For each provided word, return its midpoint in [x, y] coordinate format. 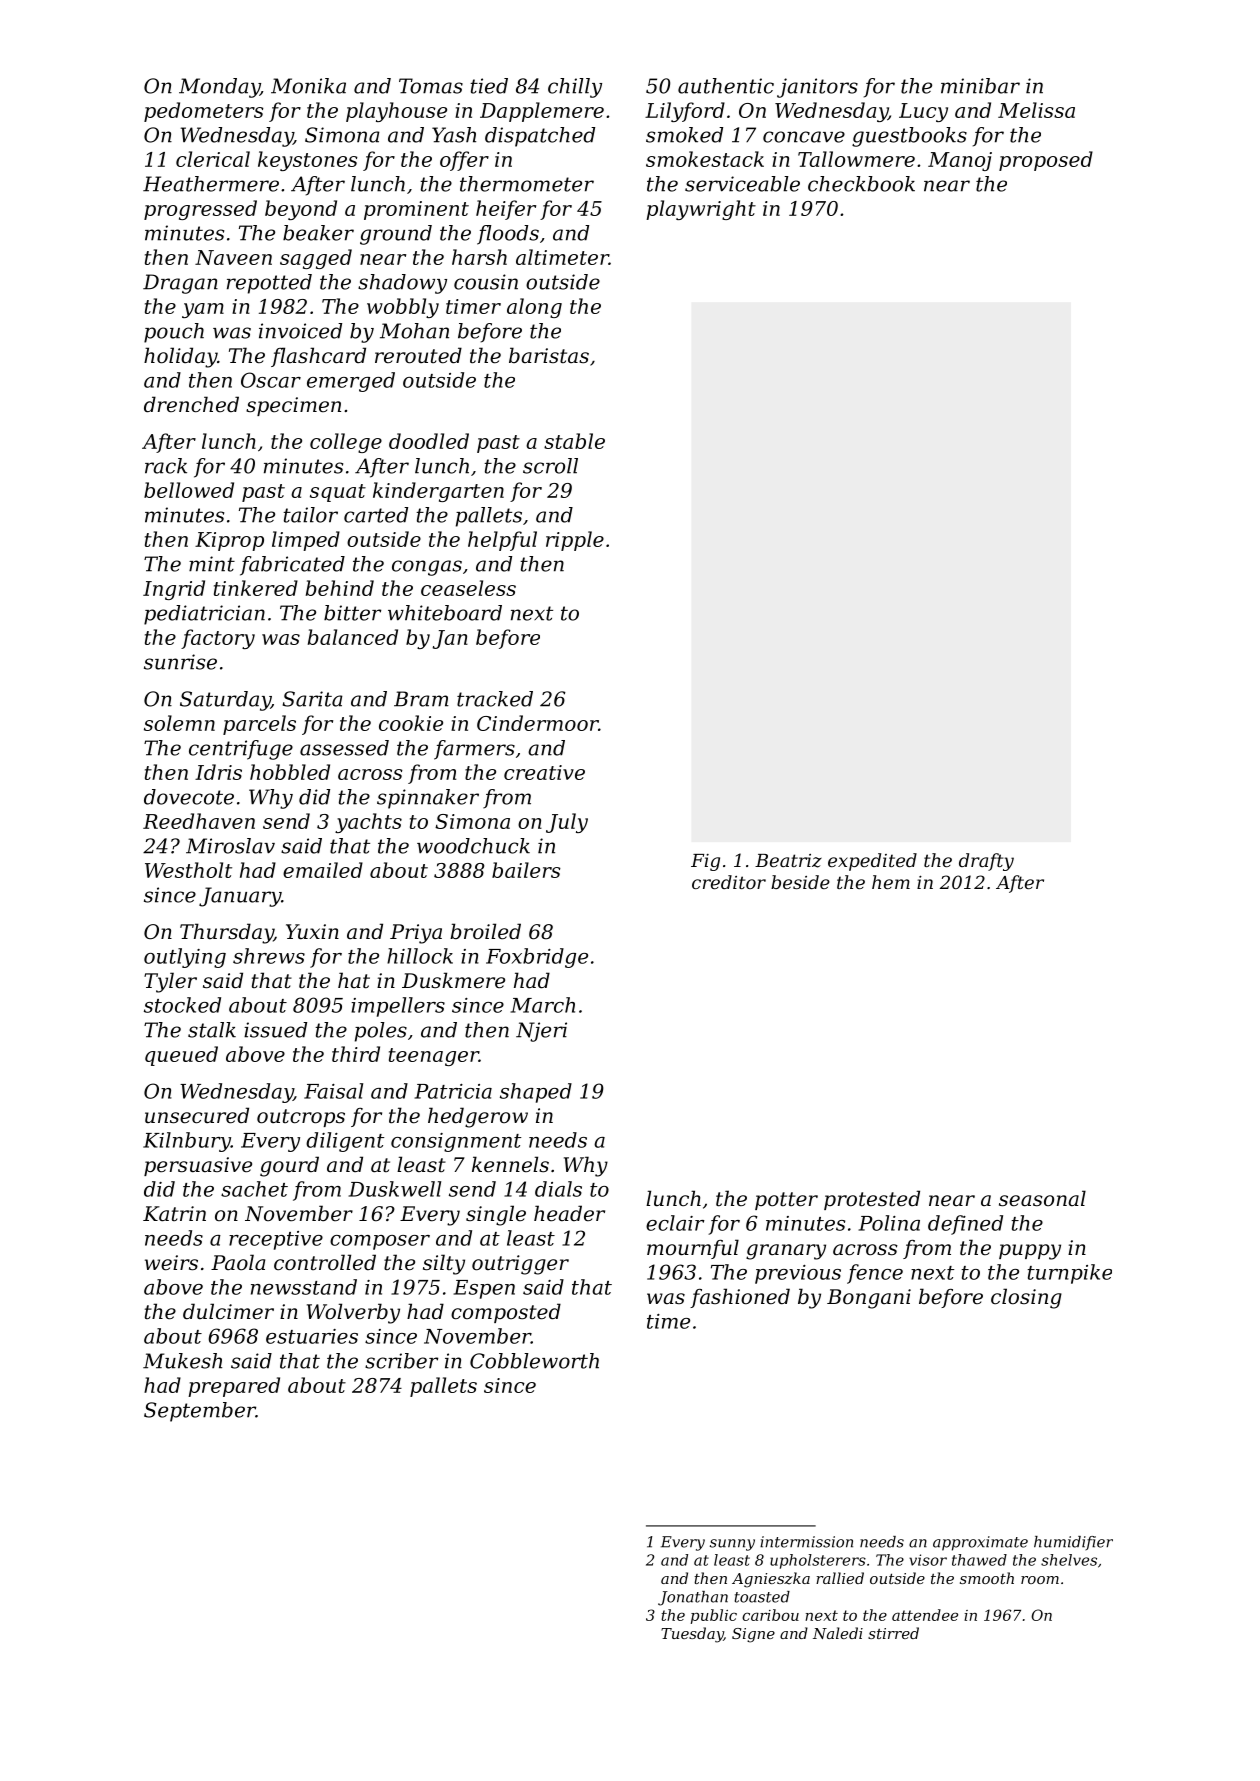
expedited [872, 862]
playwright [701, 210]
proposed [1046, 161]
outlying [185, 958]
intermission [806, 1542]
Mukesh [182, 1361]
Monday [219, 88]
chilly [575, 88]
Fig [705, 862]
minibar [980, 86]
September [200, 1412]
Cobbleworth [534, 1361]
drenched [191, 404]
